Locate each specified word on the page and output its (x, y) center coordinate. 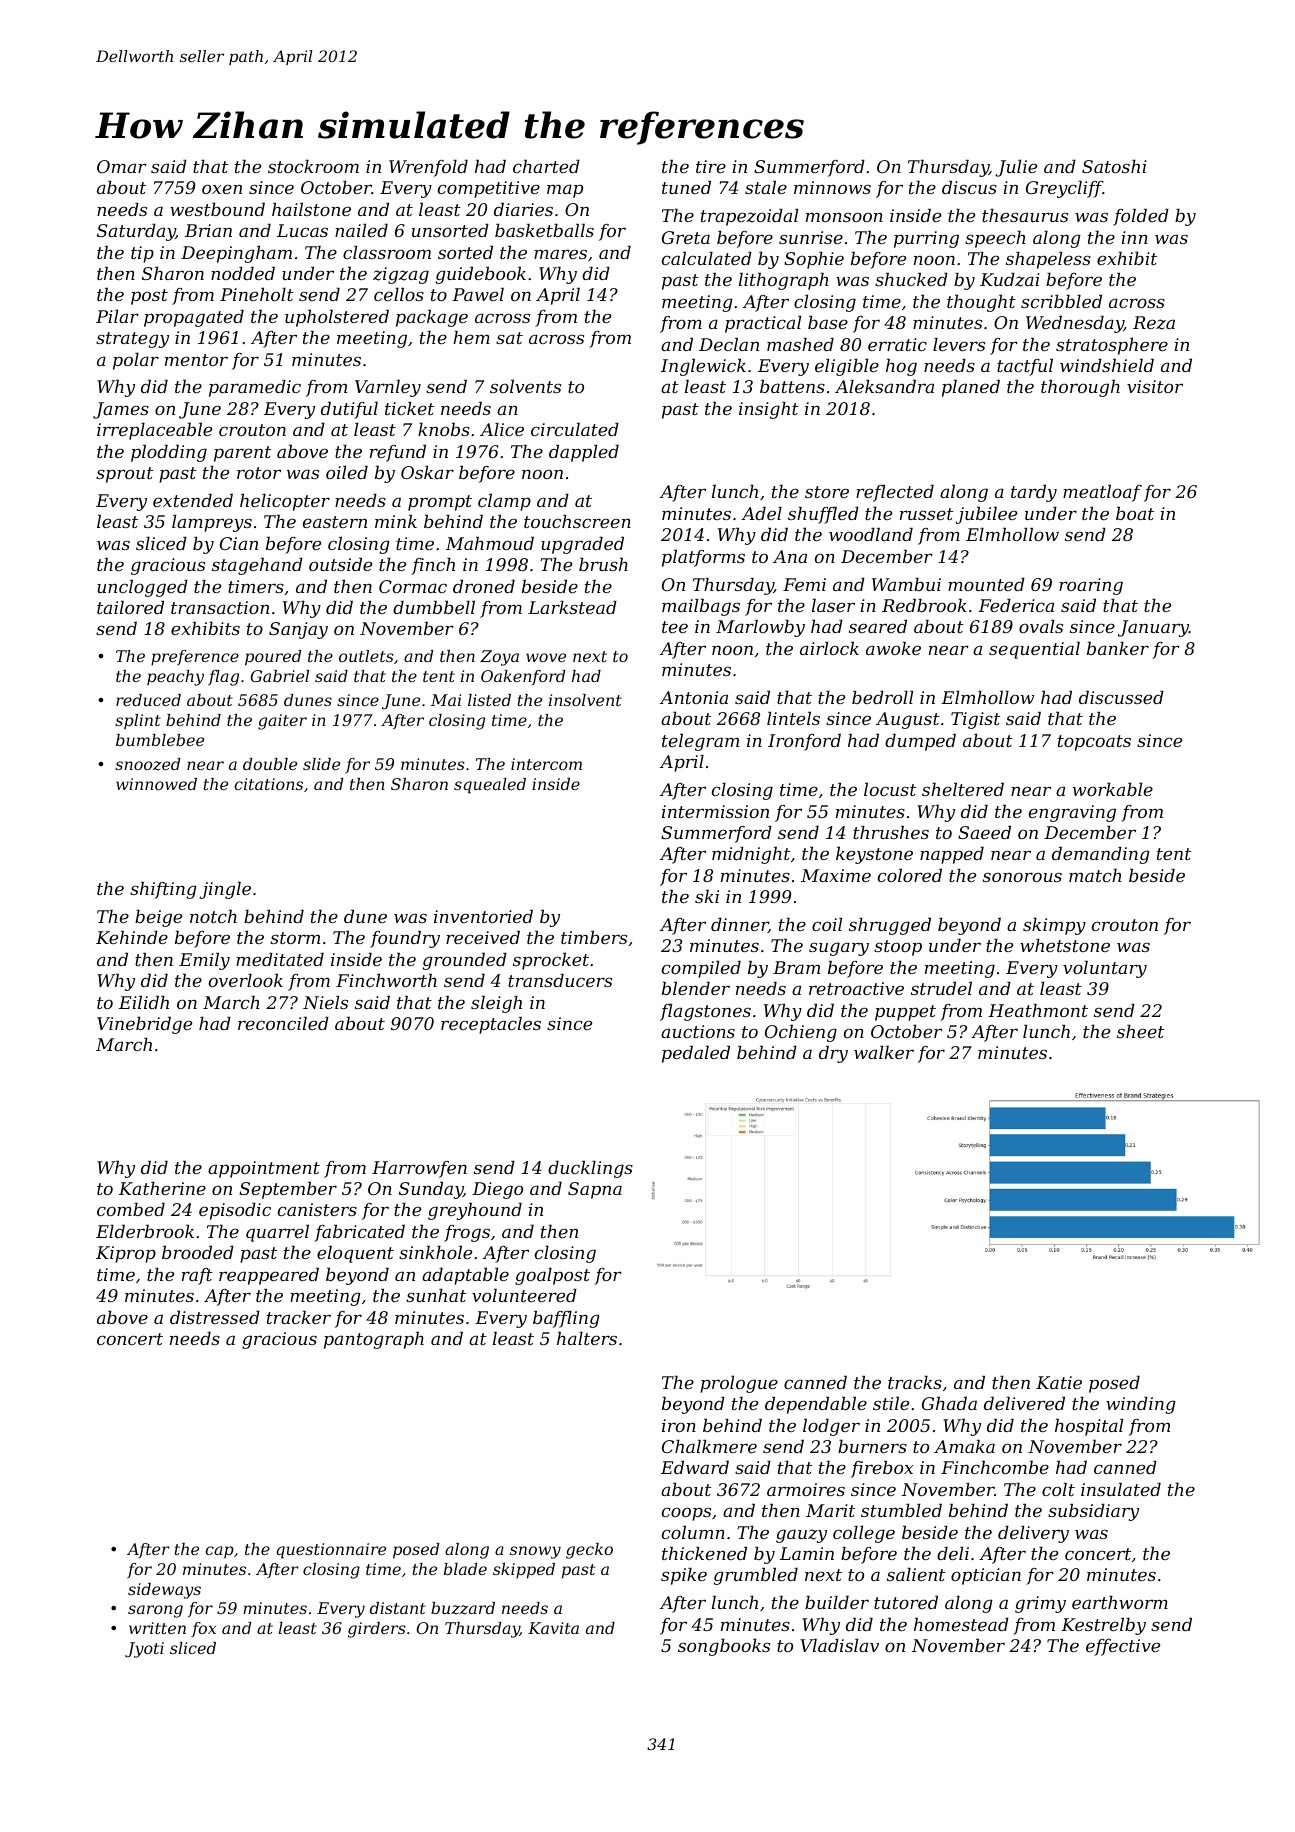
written (157, 1628)
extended (193, 500)
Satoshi (1114, 166)
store (827, 492)
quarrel (277, 1233)
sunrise (811, 237)
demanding (1101, 855)
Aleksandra (884, 386)
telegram (700, 742)
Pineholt (257, 294)
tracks (915, 1382)
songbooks (724, 1647)
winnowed (156, 784)
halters (587, 1338)
